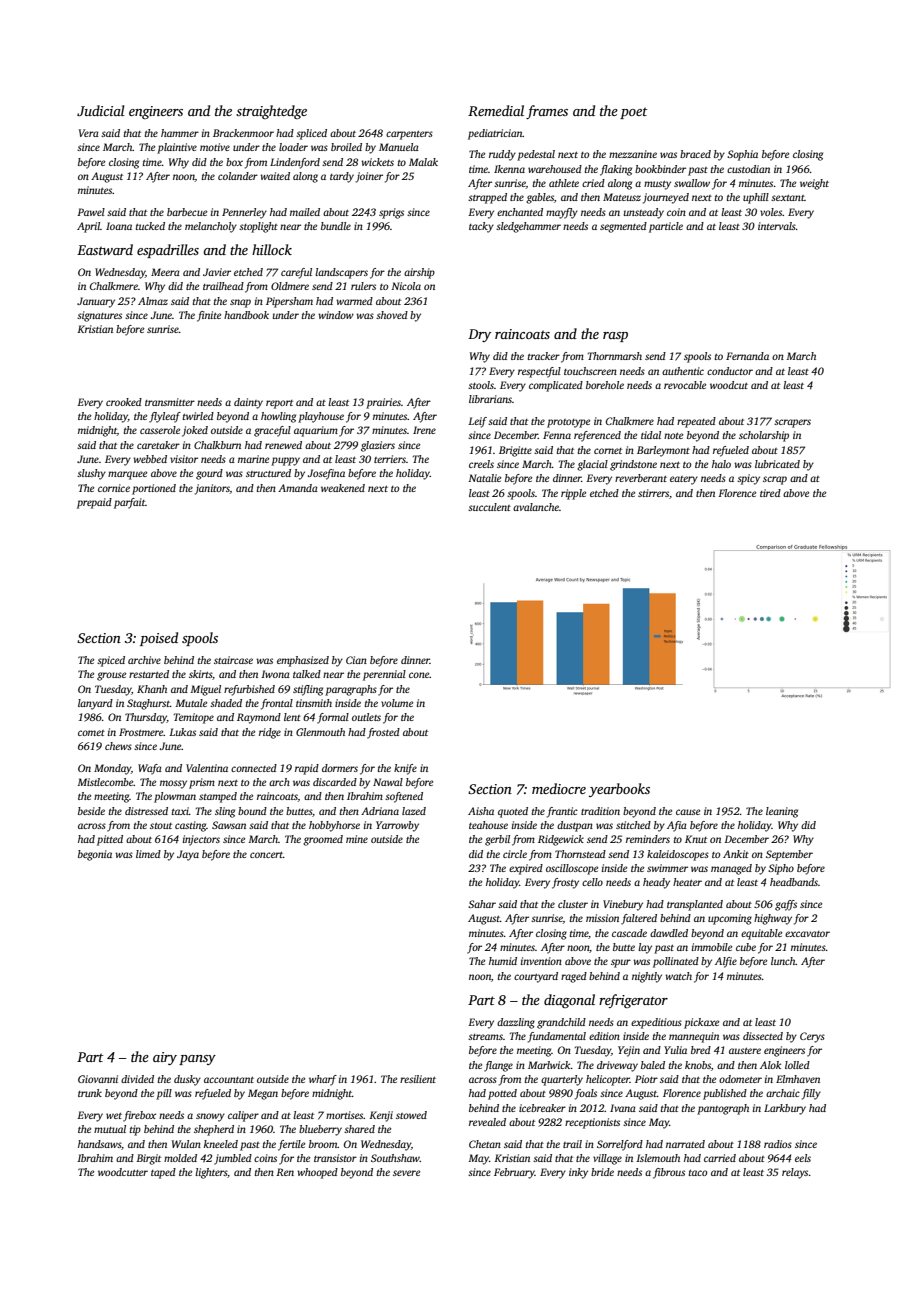 This image has height=1316, width=908. I want to click on gerbil, so click(497, 840).
